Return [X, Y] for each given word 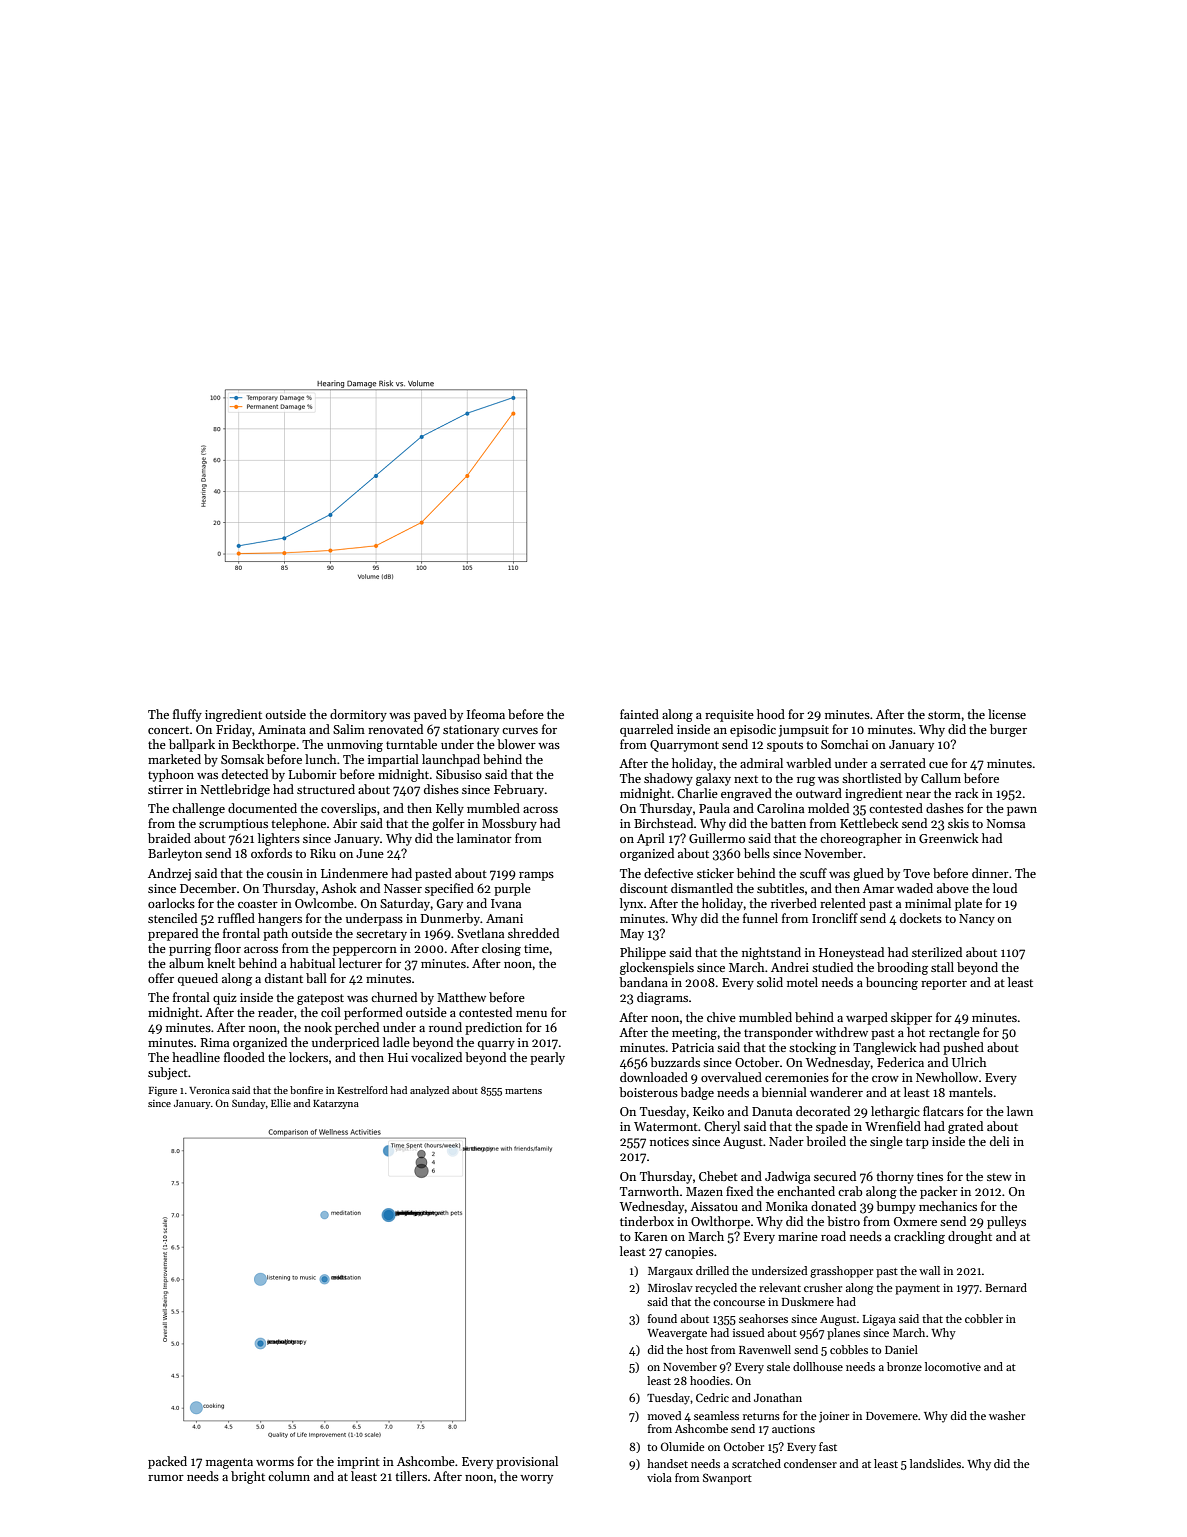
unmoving [355, 746]
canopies [689, 1253]
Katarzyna [336, 1104]
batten [788, 823]
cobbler [984, 1318]
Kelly [450, 809]
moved [664, 1415]
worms [275, 1463]
